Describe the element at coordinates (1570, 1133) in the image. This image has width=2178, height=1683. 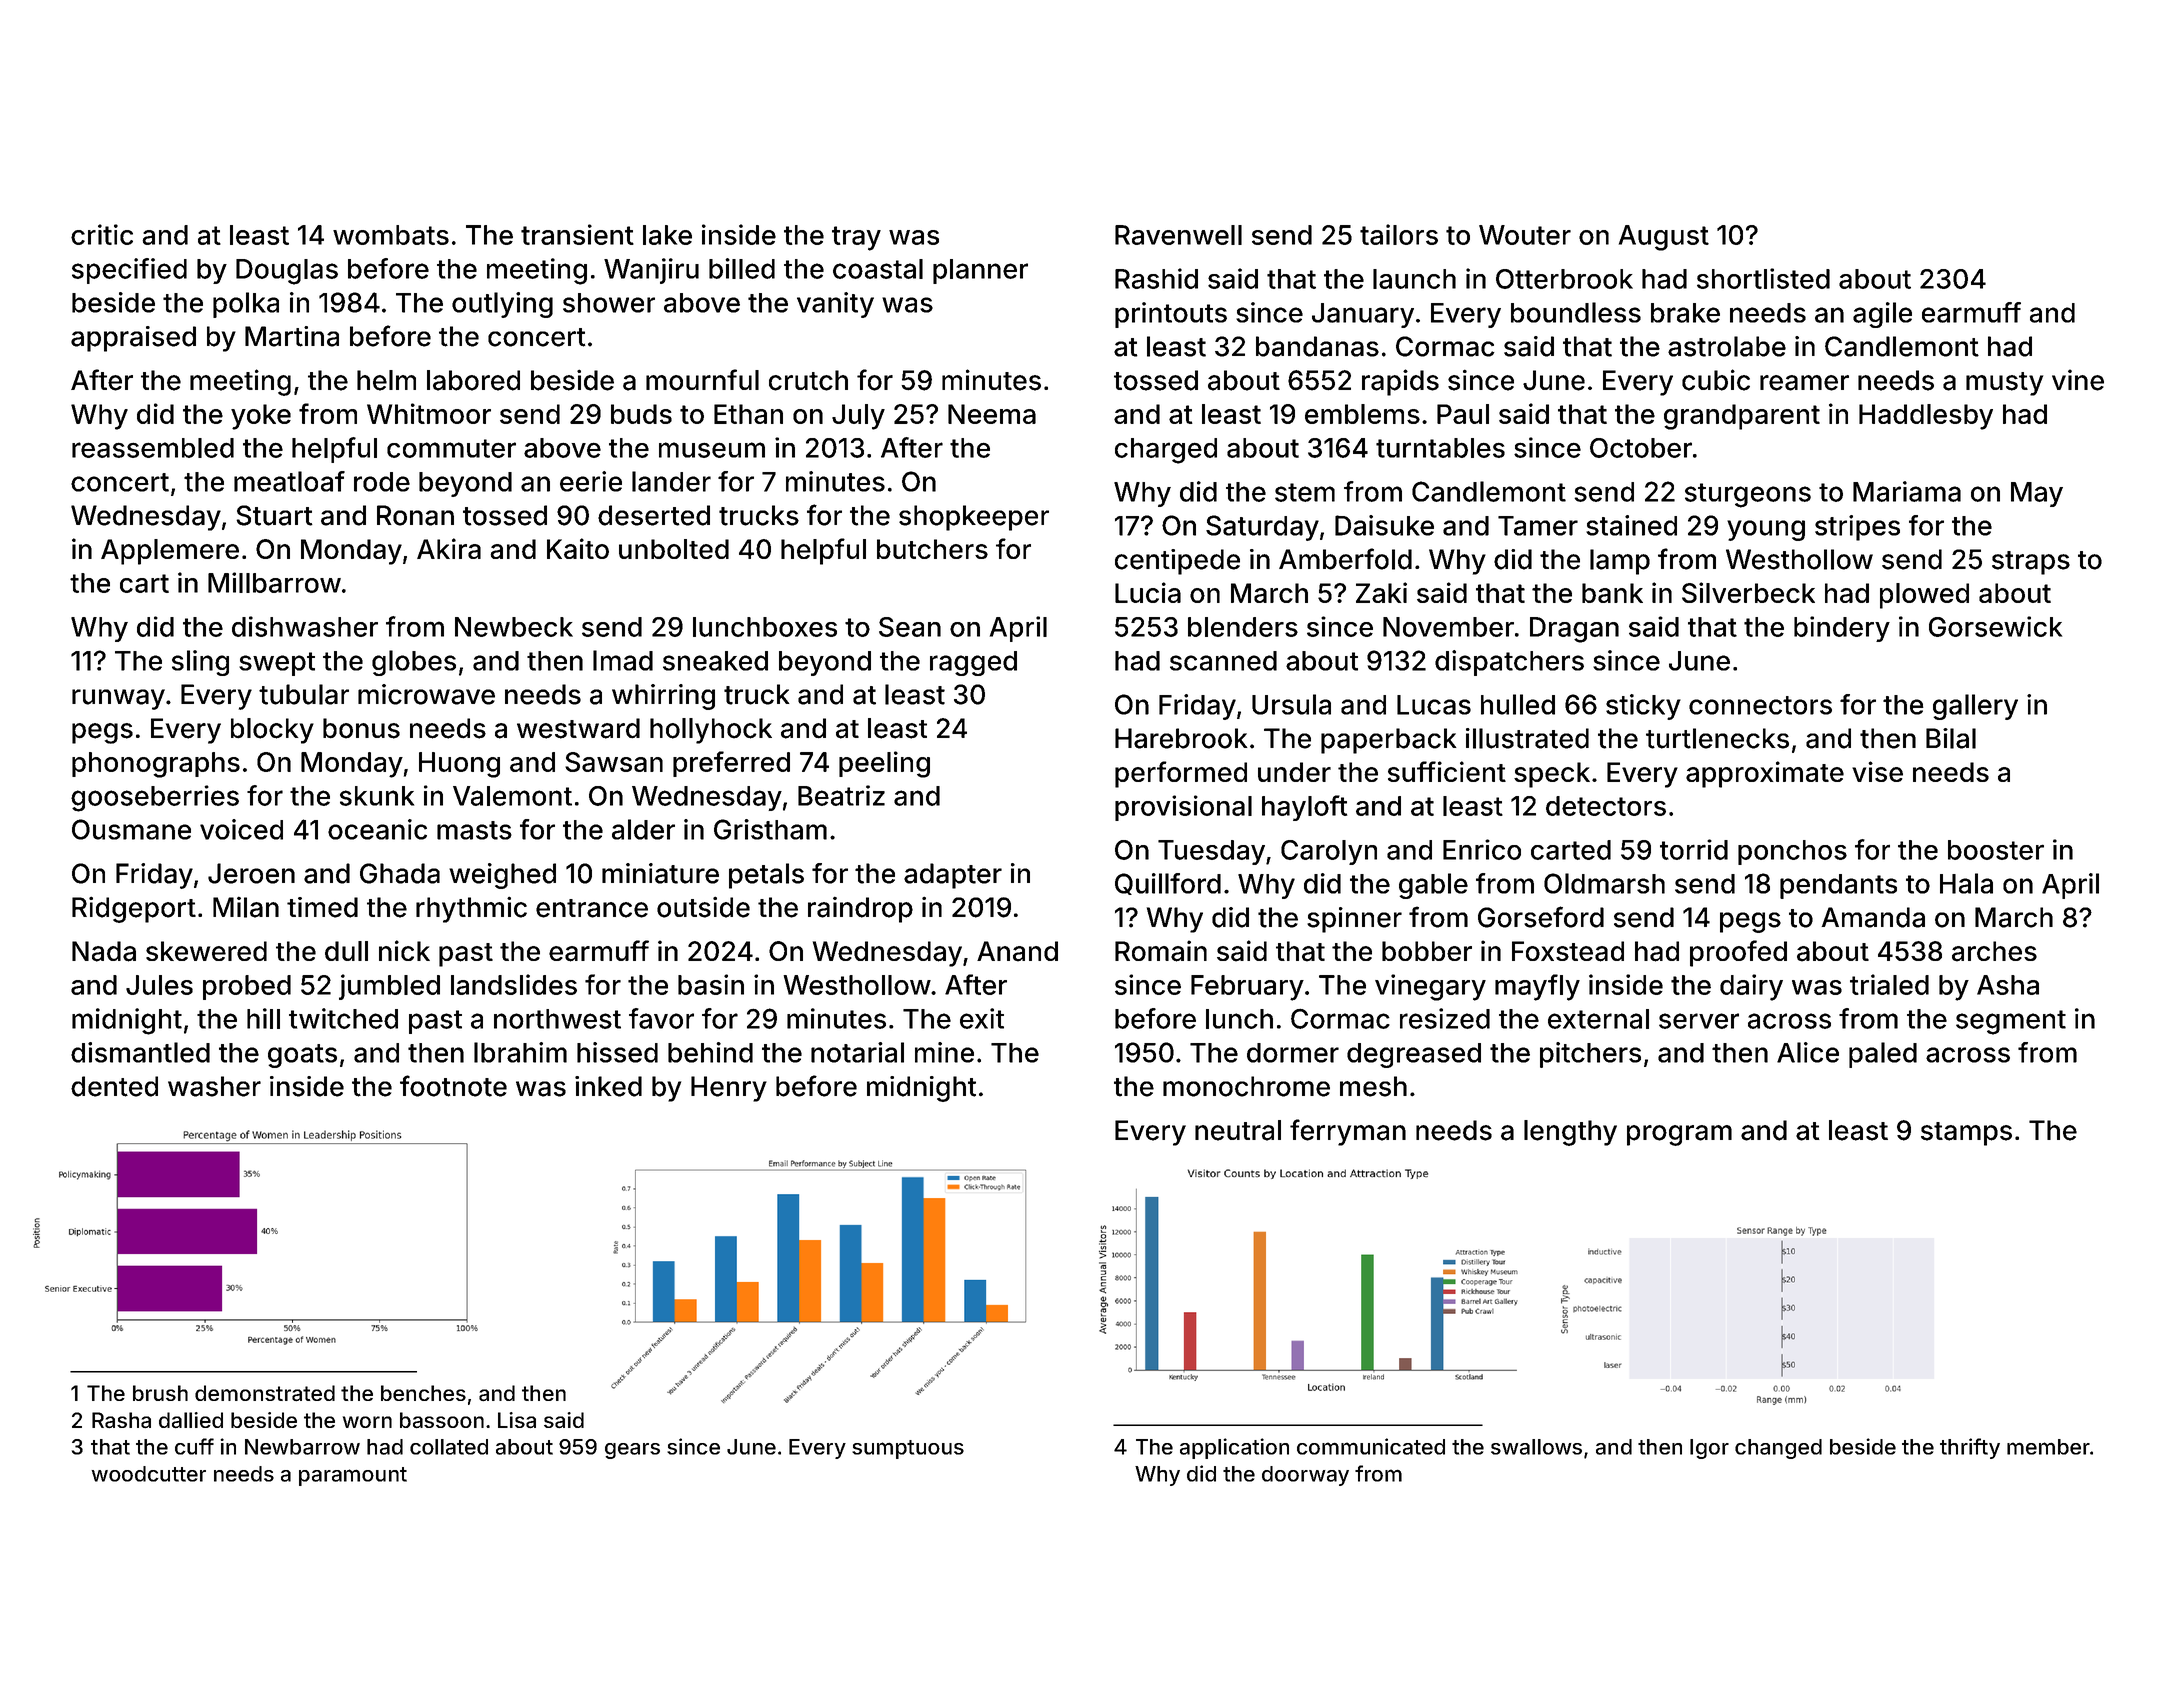
I see `lengthy` at that location.
